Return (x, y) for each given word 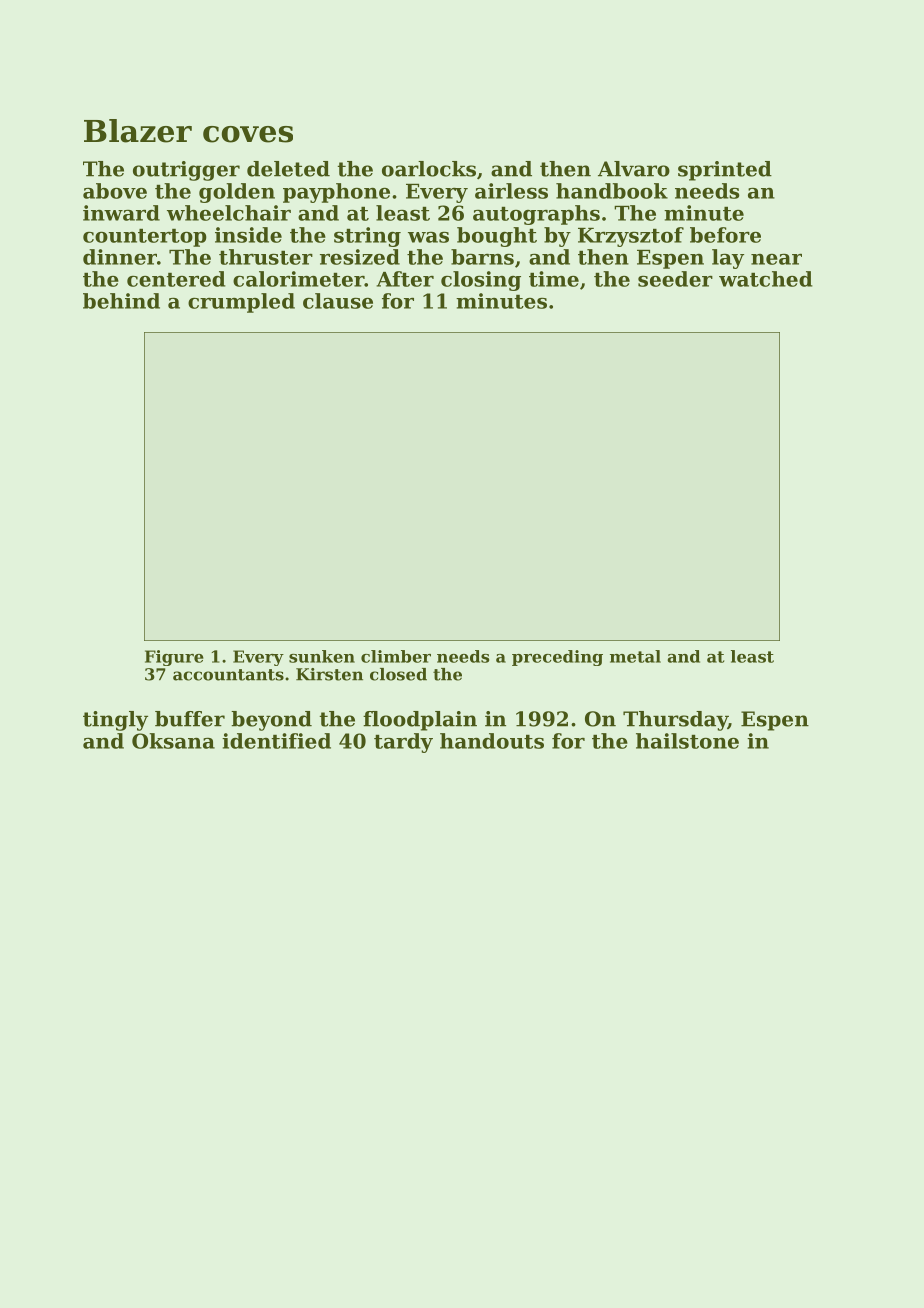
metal (635, 656)
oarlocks (429, 169)
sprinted (725, 171)
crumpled (241, 303)
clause (338, 301)
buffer (190, 719)
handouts (492, 741)
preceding (557, 658)
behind (121, 301)
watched (766, 279)
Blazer (138, 131)
